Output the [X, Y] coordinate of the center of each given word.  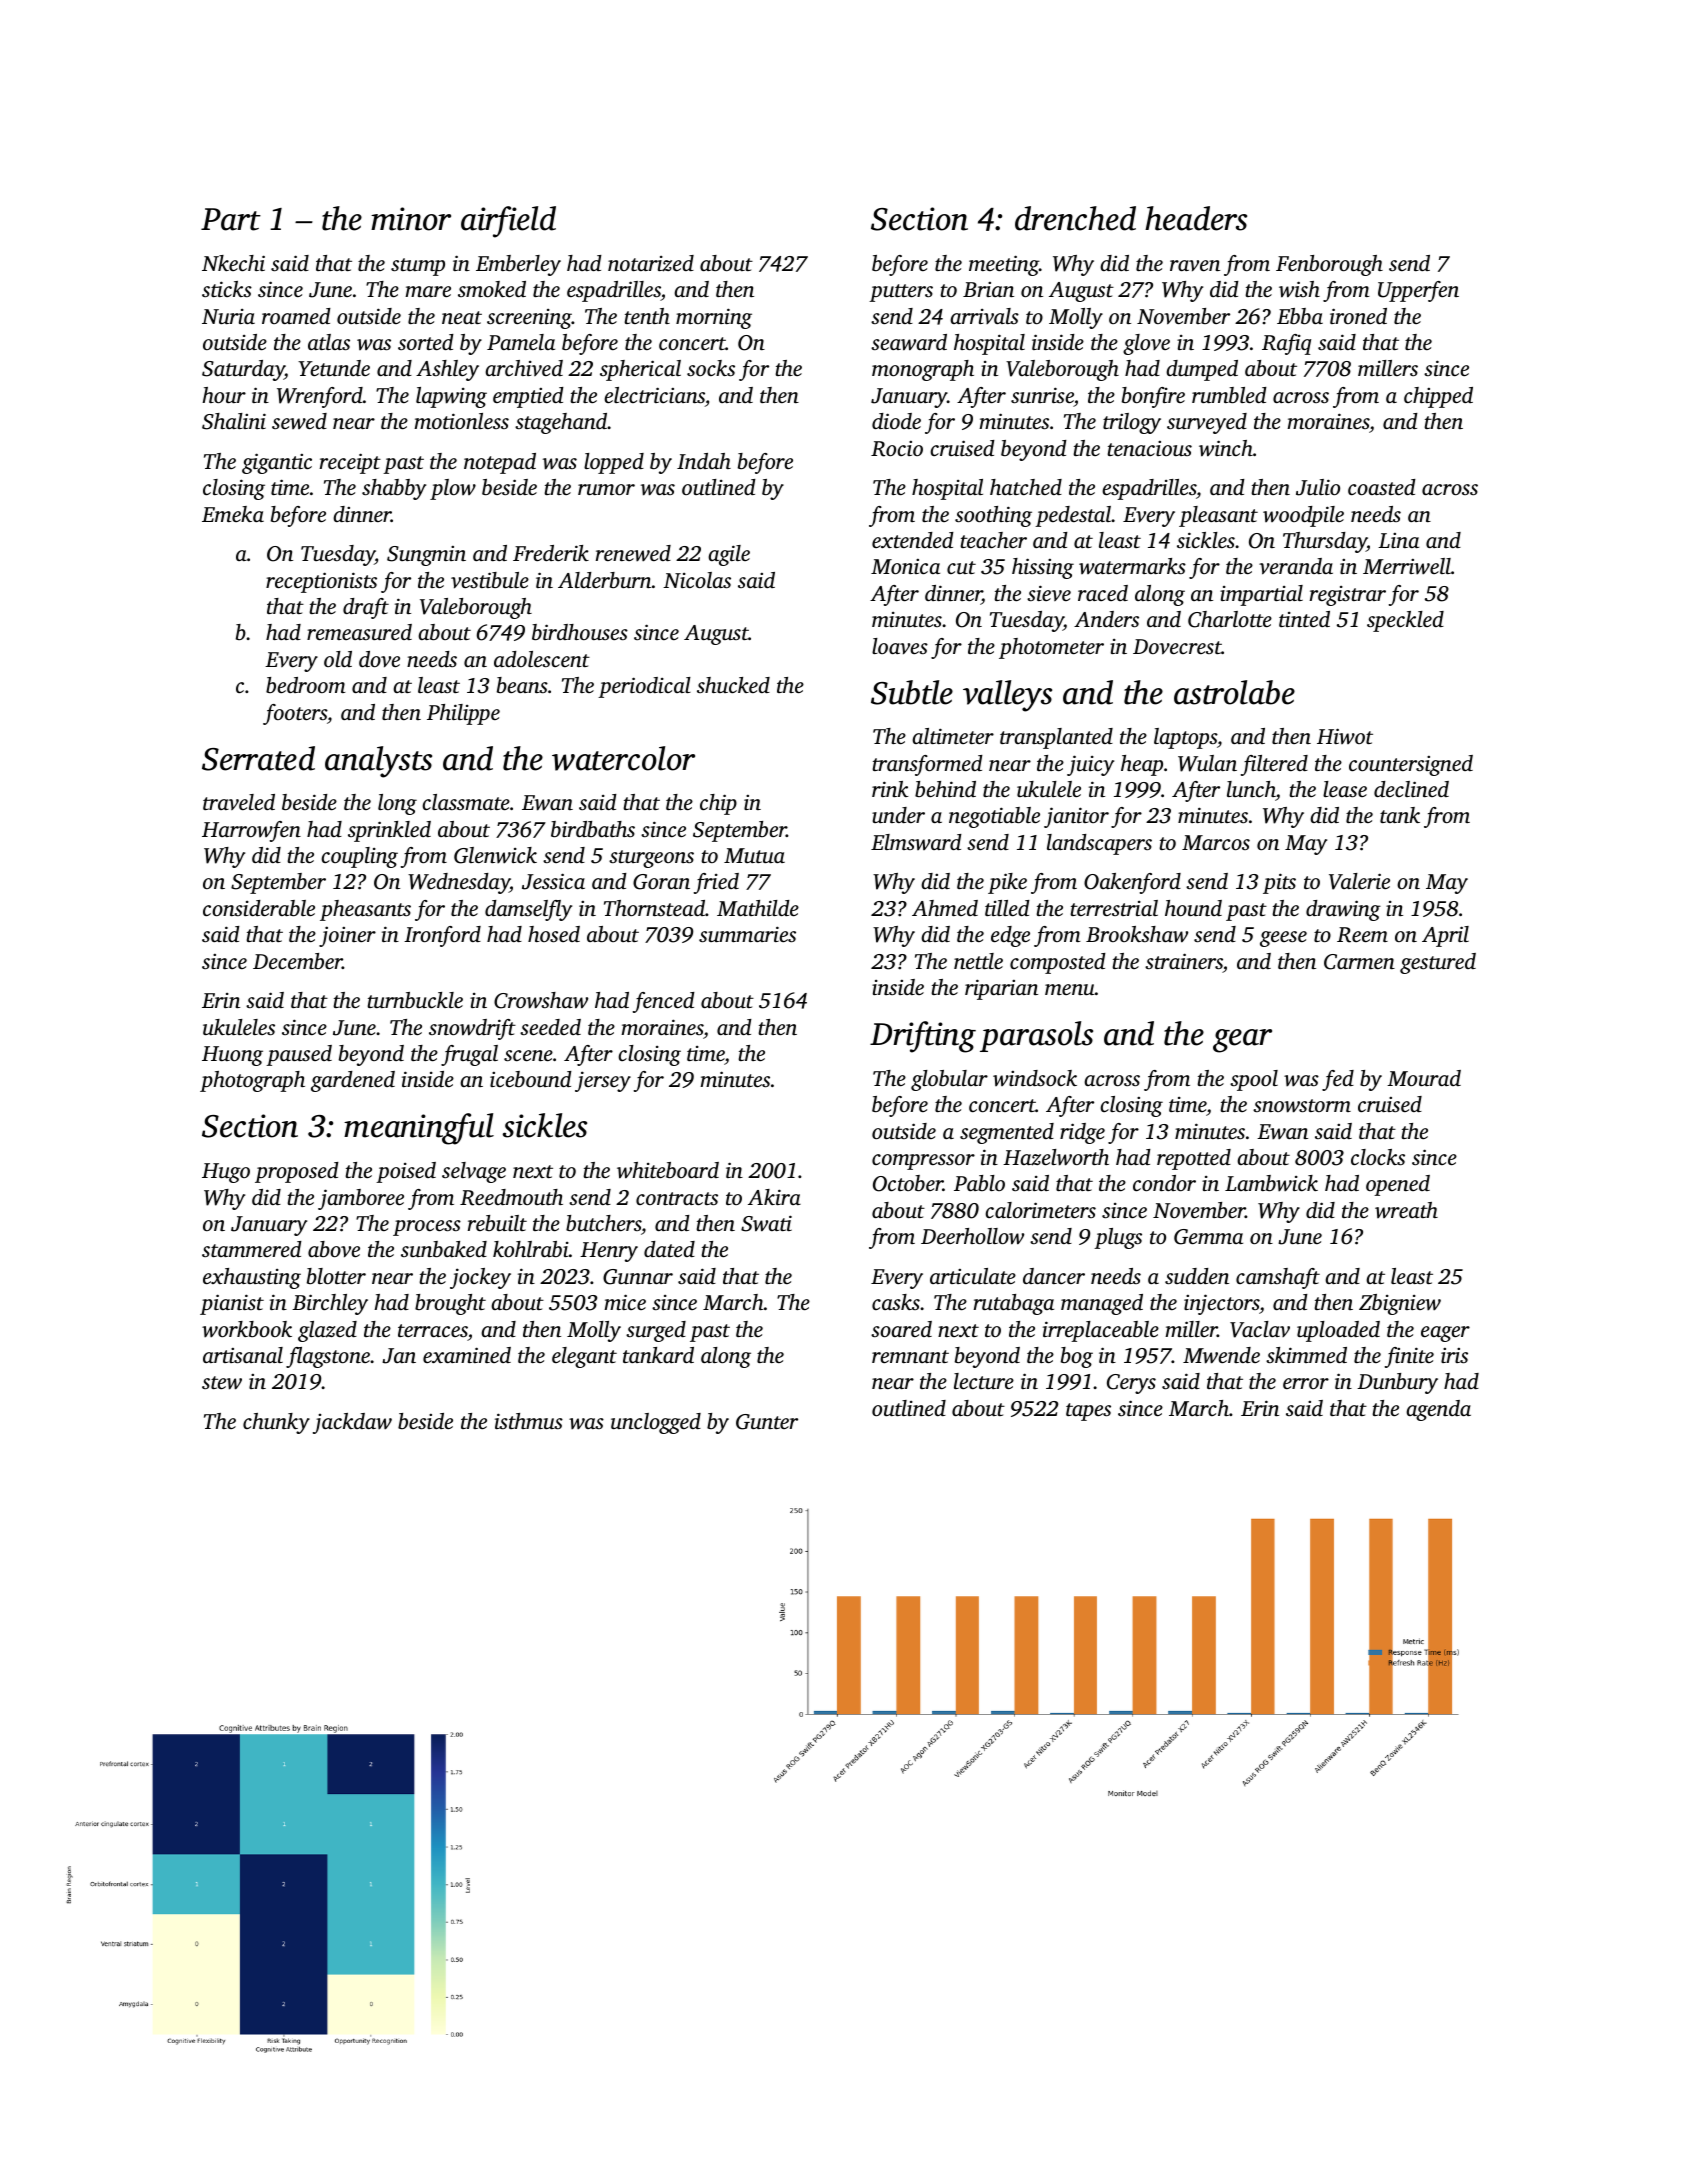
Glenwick [495, 855]
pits [1279, 883]
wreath [1406, 1210]
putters [901, 293]
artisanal [243, 1355]
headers [1196, 218]
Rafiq [1286, 344]
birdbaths [593, 829]
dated [669, 1249]
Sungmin [426, 556]
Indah [704, 461]
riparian [1001, 989]
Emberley [518, 265]
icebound [531, 1079]
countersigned [1411, 765]
